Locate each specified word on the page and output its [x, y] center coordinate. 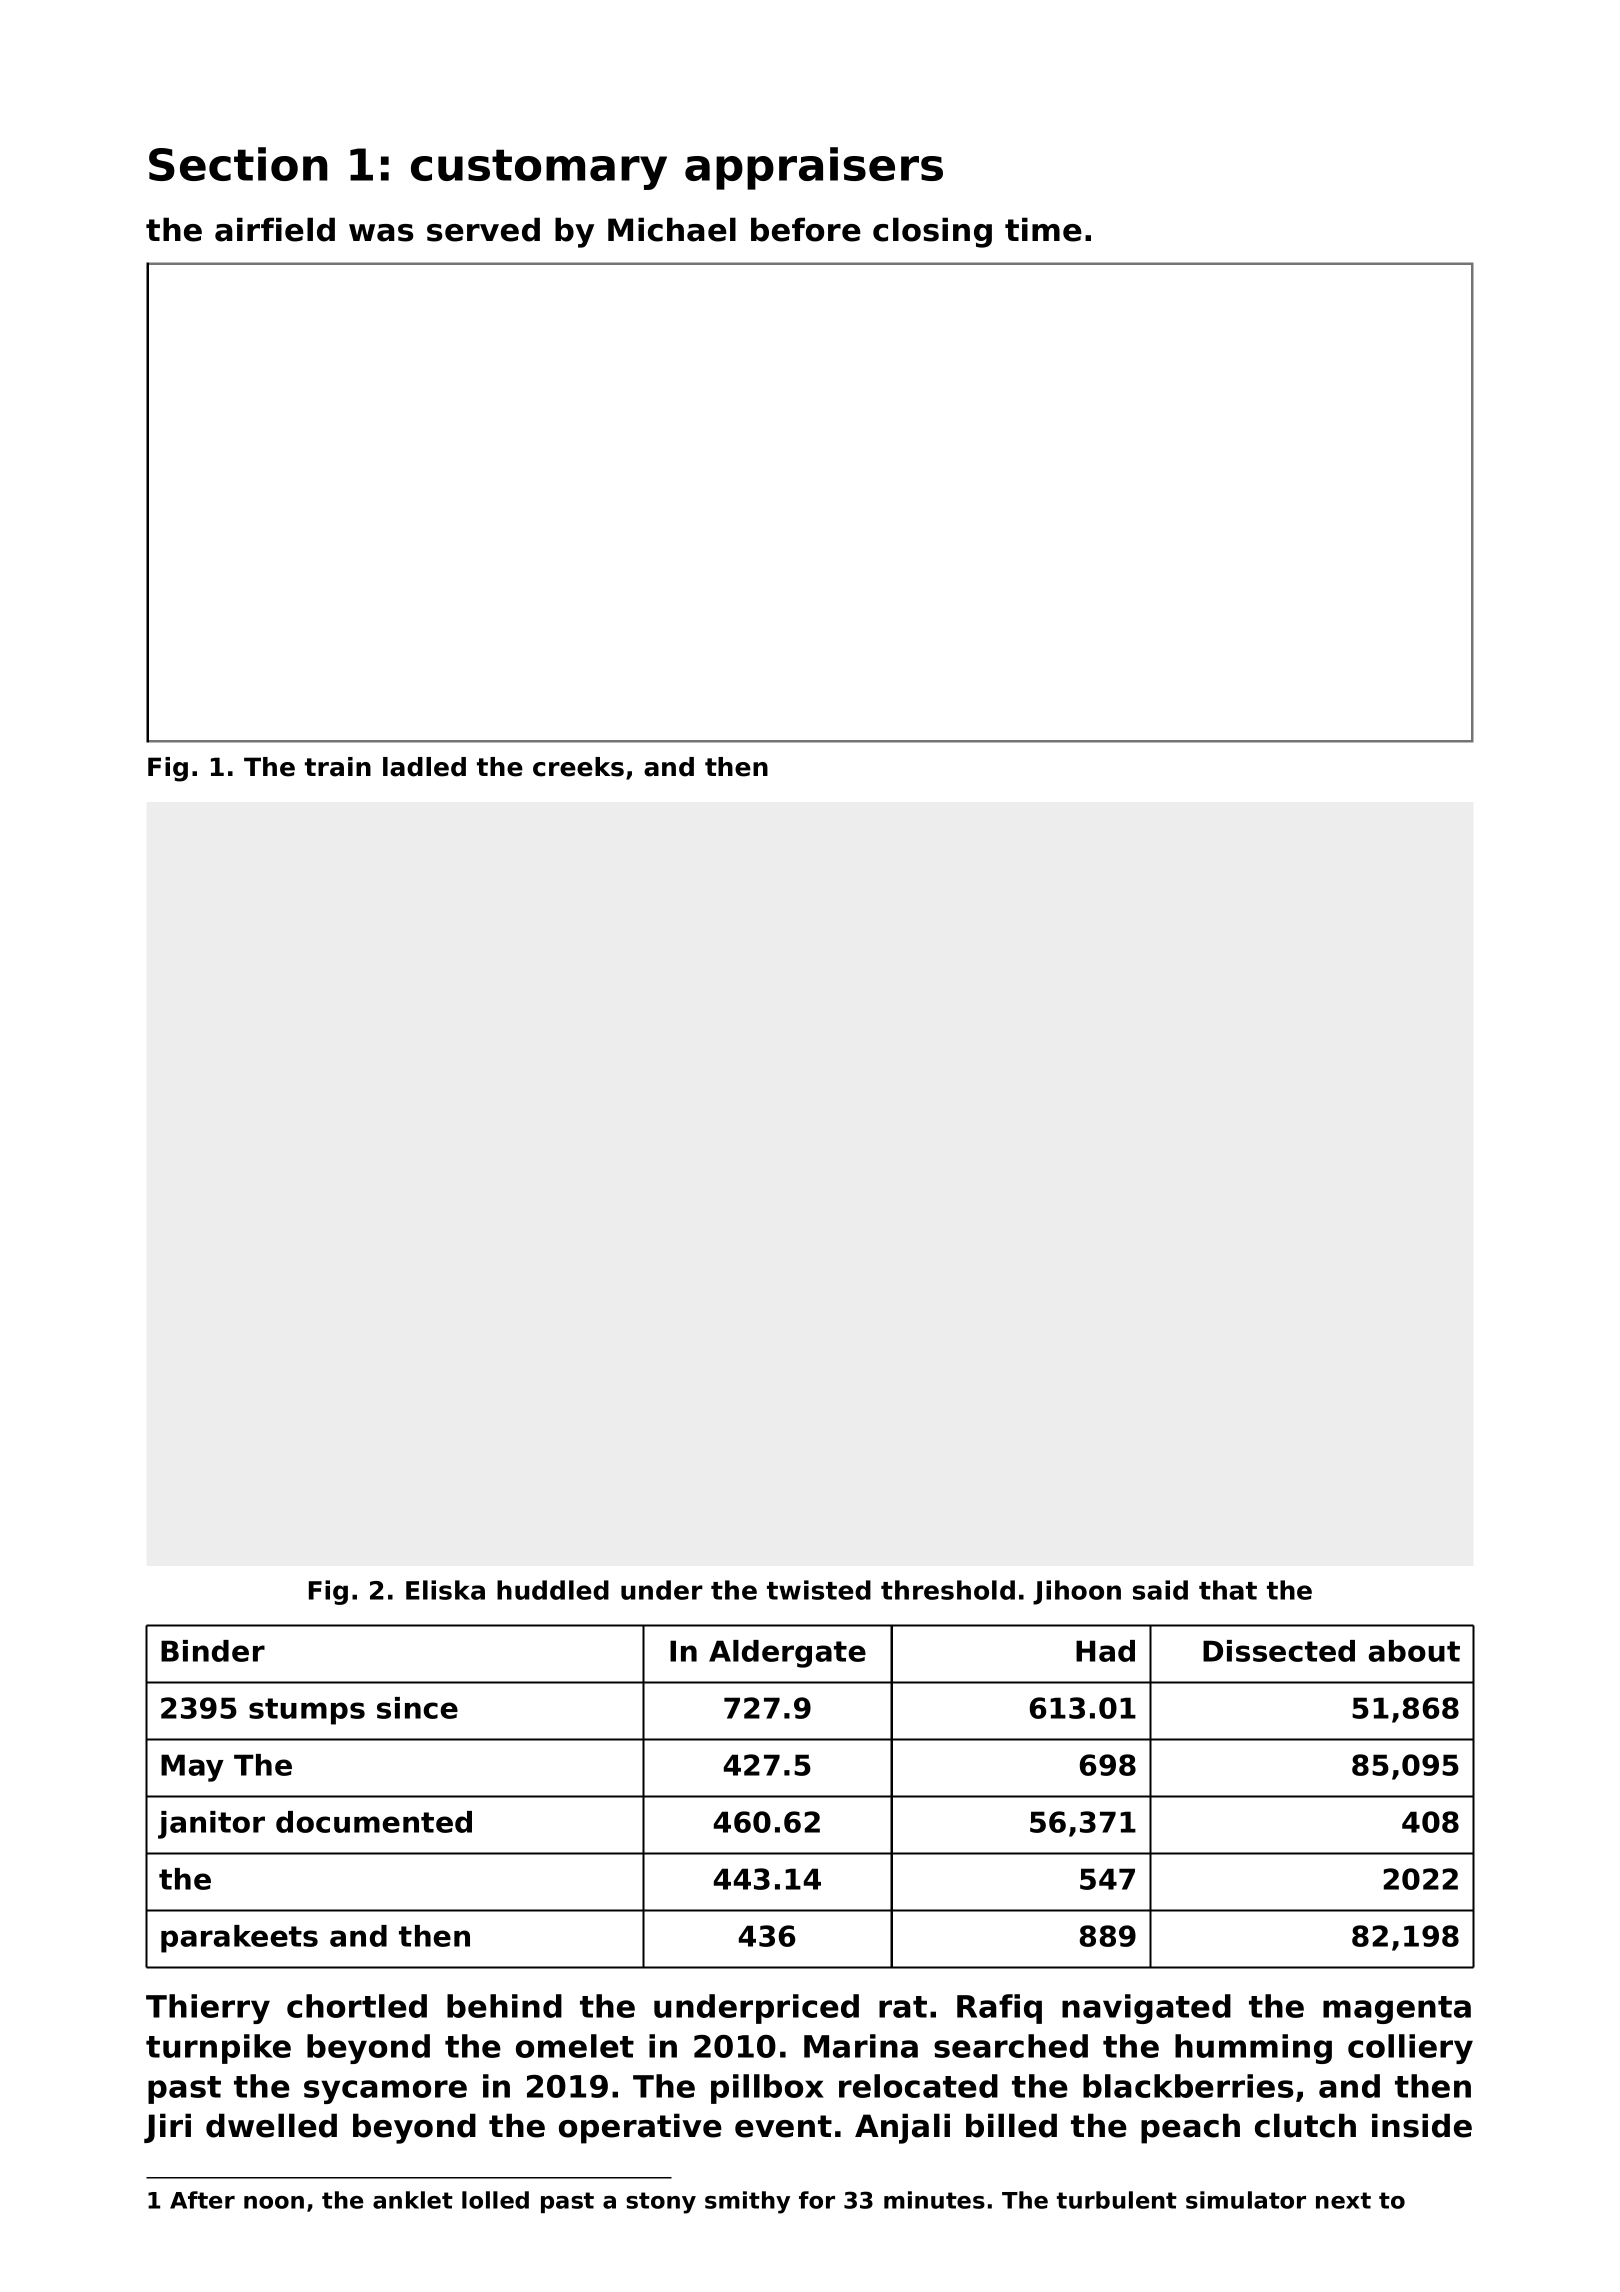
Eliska [445, 1590]
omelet [575, 2046]
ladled [424, 767]
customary [539, 169]
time [1043, 229]
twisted [819, 1590]
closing [932, 232]
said [1160, 1590]
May [192, 1768]
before [806, 229]
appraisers [814, 168]
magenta [1397, 2010]
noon [274, 2202]
